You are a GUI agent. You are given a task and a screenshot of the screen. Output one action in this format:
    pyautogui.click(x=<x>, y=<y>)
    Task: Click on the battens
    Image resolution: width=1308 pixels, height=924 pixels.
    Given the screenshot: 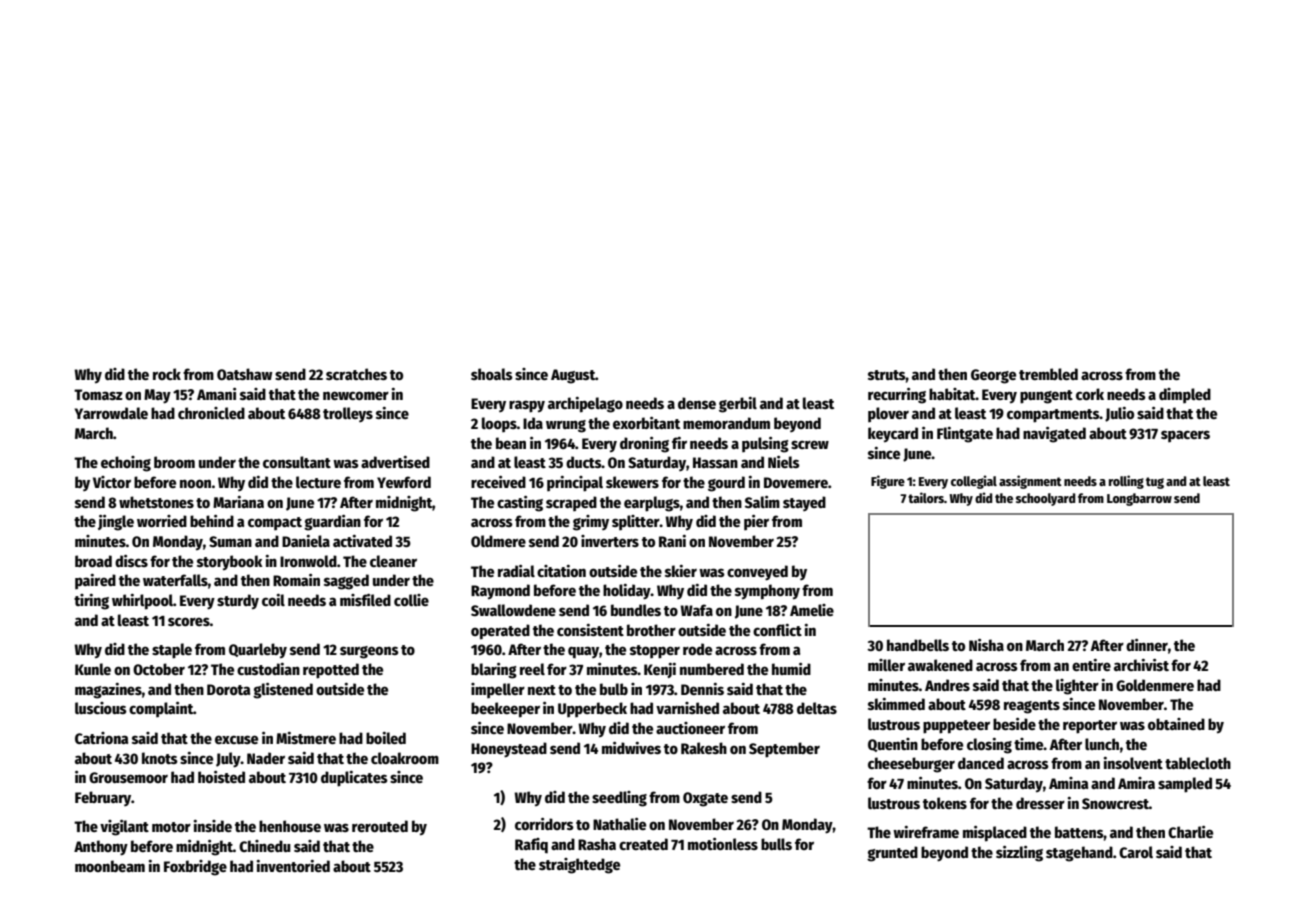 What is the action you would take?
    pyautogui.click(x=1079, y=832)
